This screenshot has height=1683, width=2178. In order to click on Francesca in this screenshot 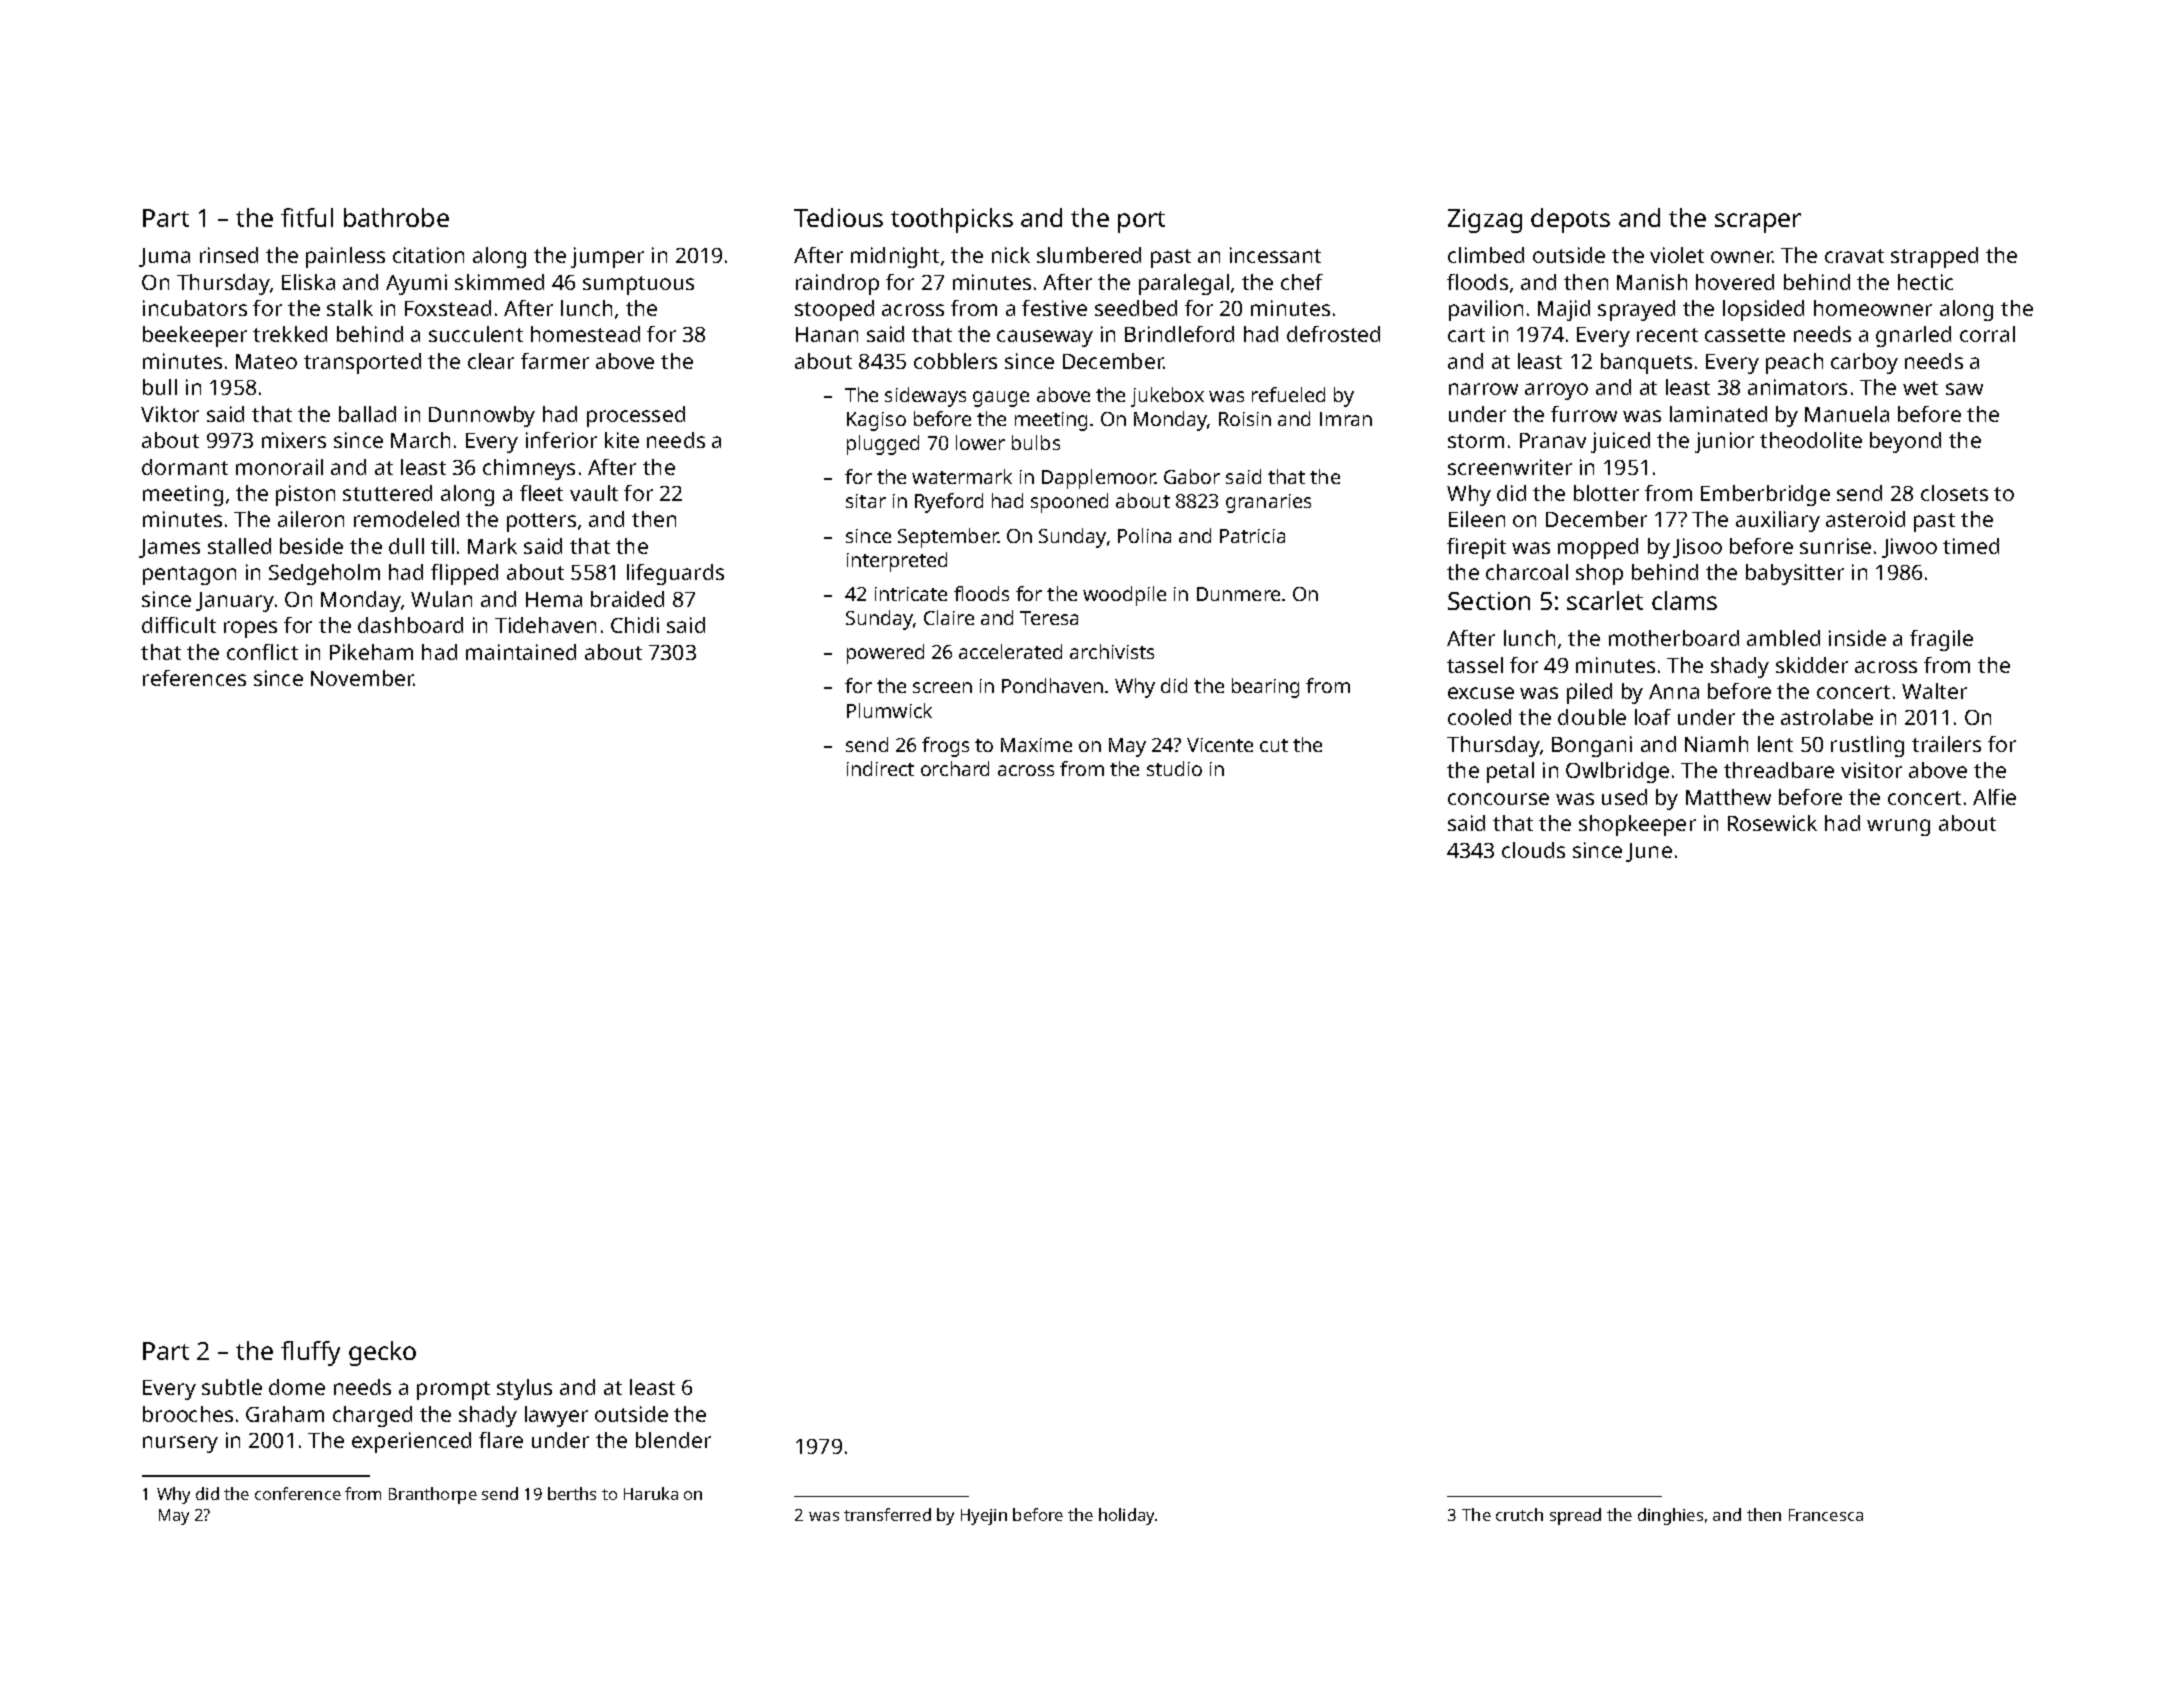, I will do `click(1826, 1515)`.
